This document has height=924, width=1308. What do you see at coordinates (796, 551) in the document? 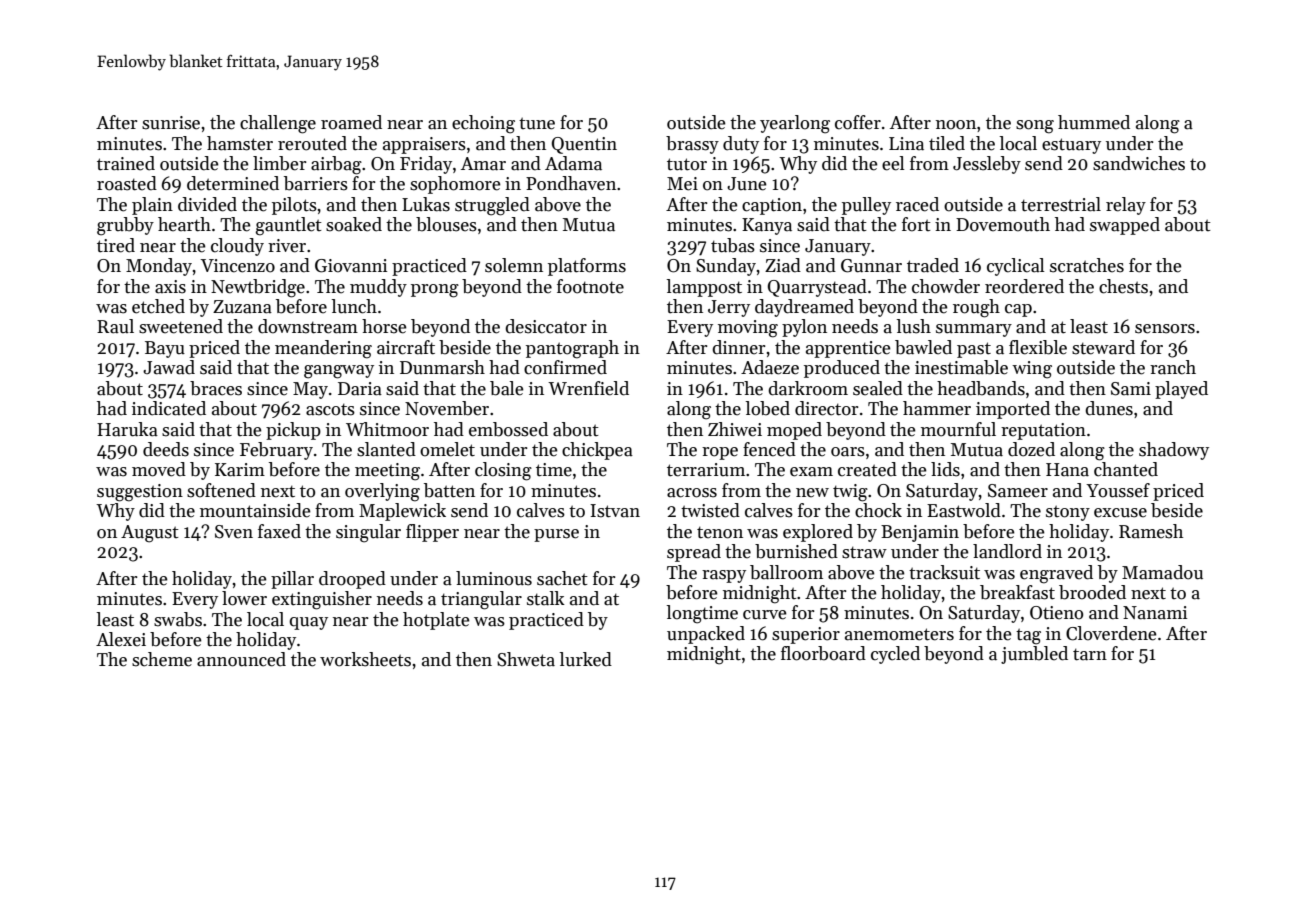
I see `burnished` at bounding box center [796, 551].
